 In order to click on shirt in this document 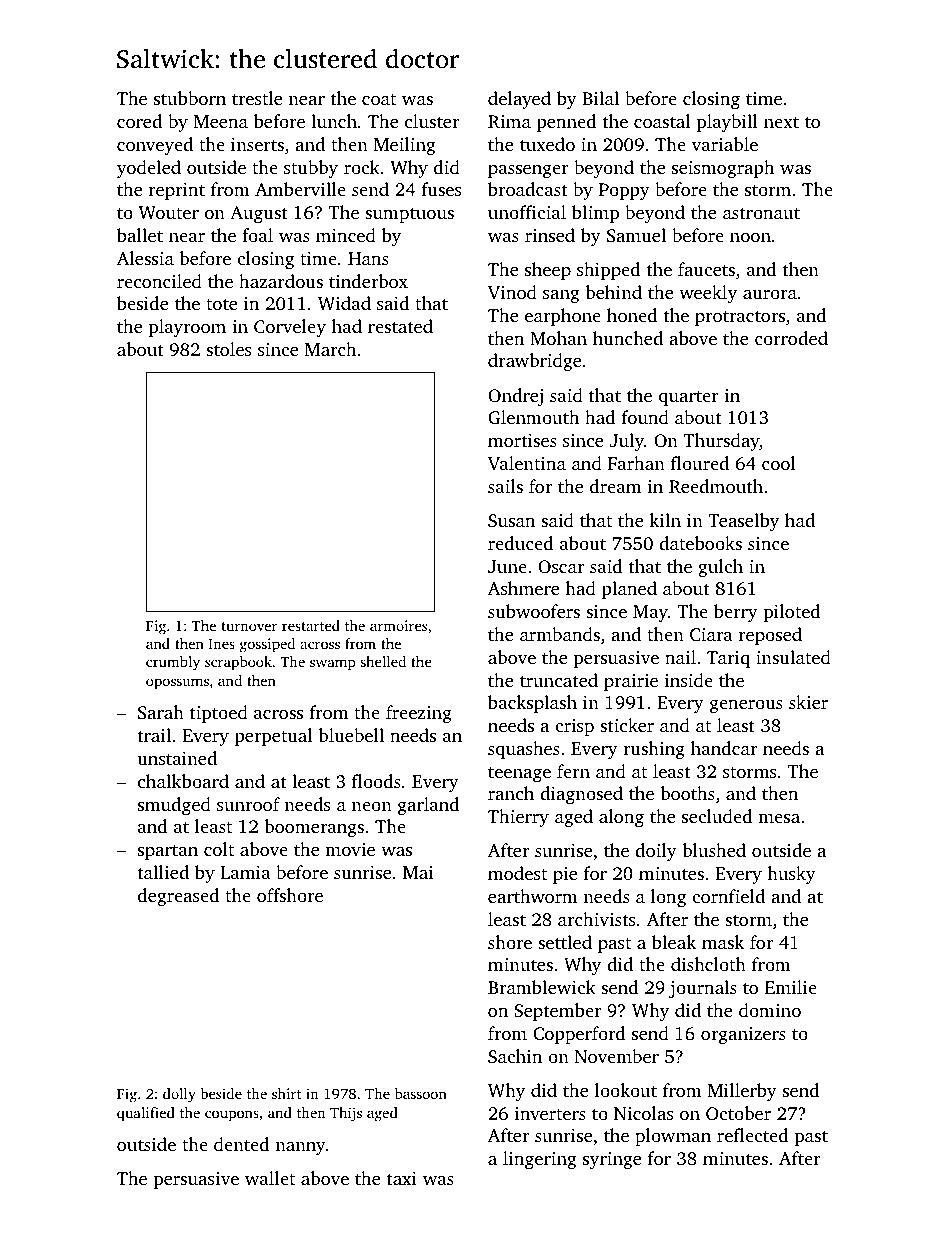, I will do `click(287, 1093)`.
